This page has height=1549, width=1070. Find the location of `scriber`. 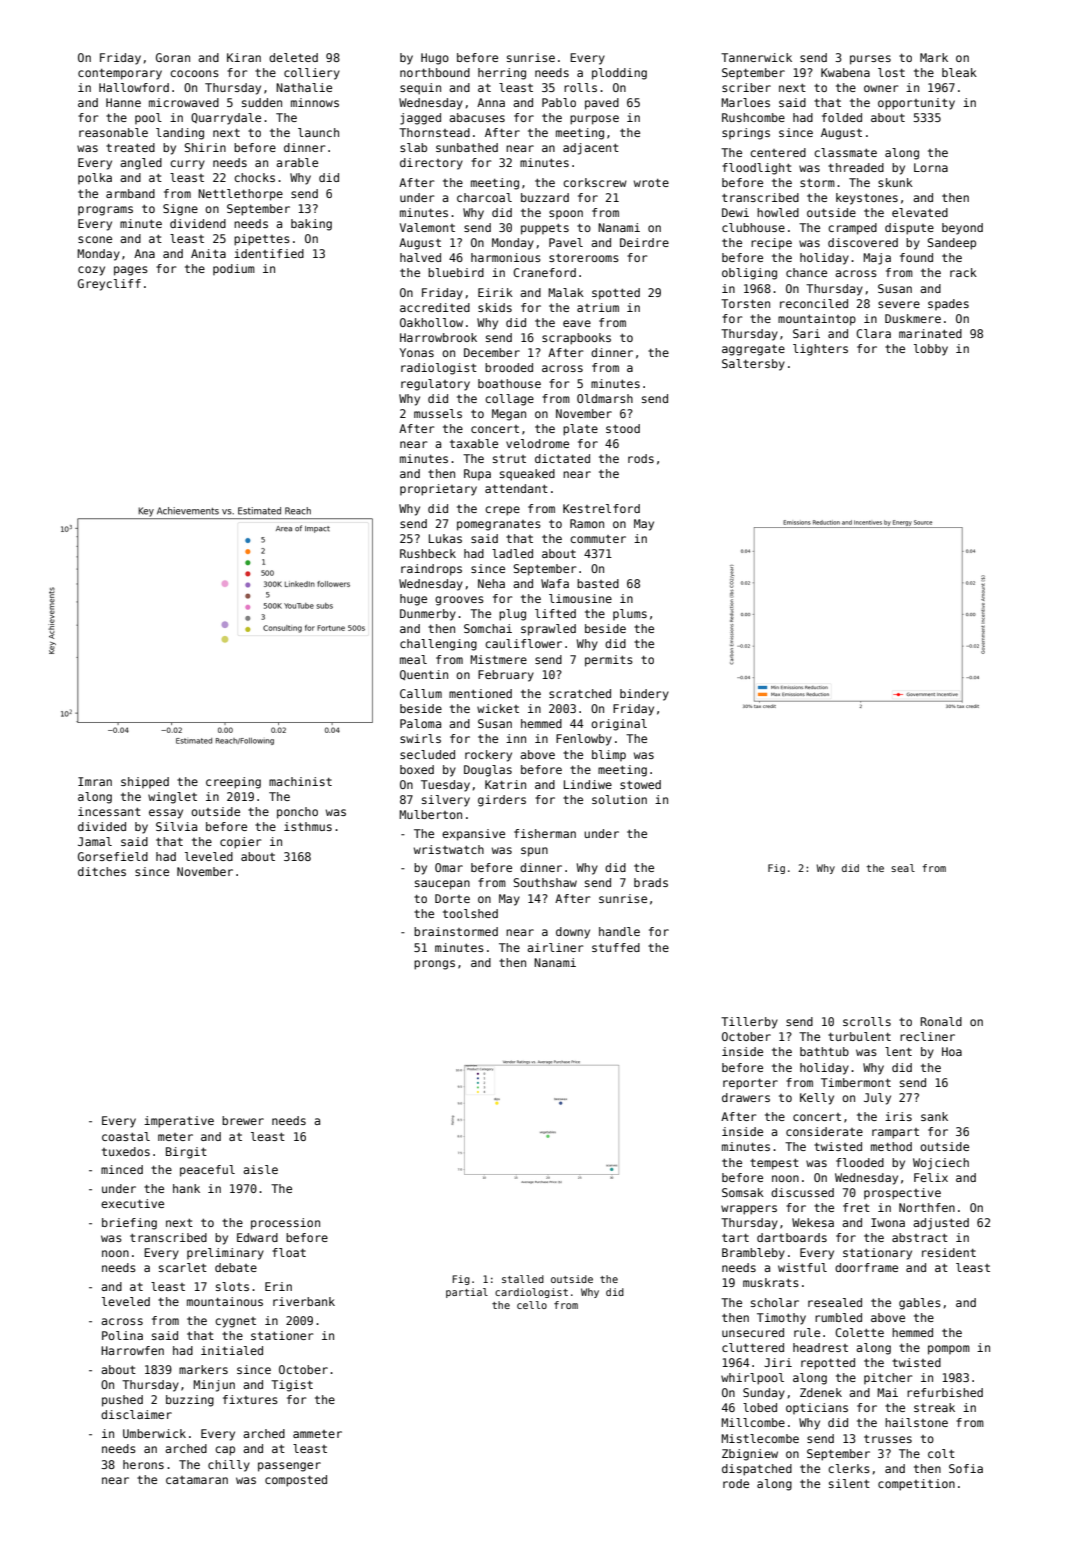

scriber is located at coordinates (746, 87).
